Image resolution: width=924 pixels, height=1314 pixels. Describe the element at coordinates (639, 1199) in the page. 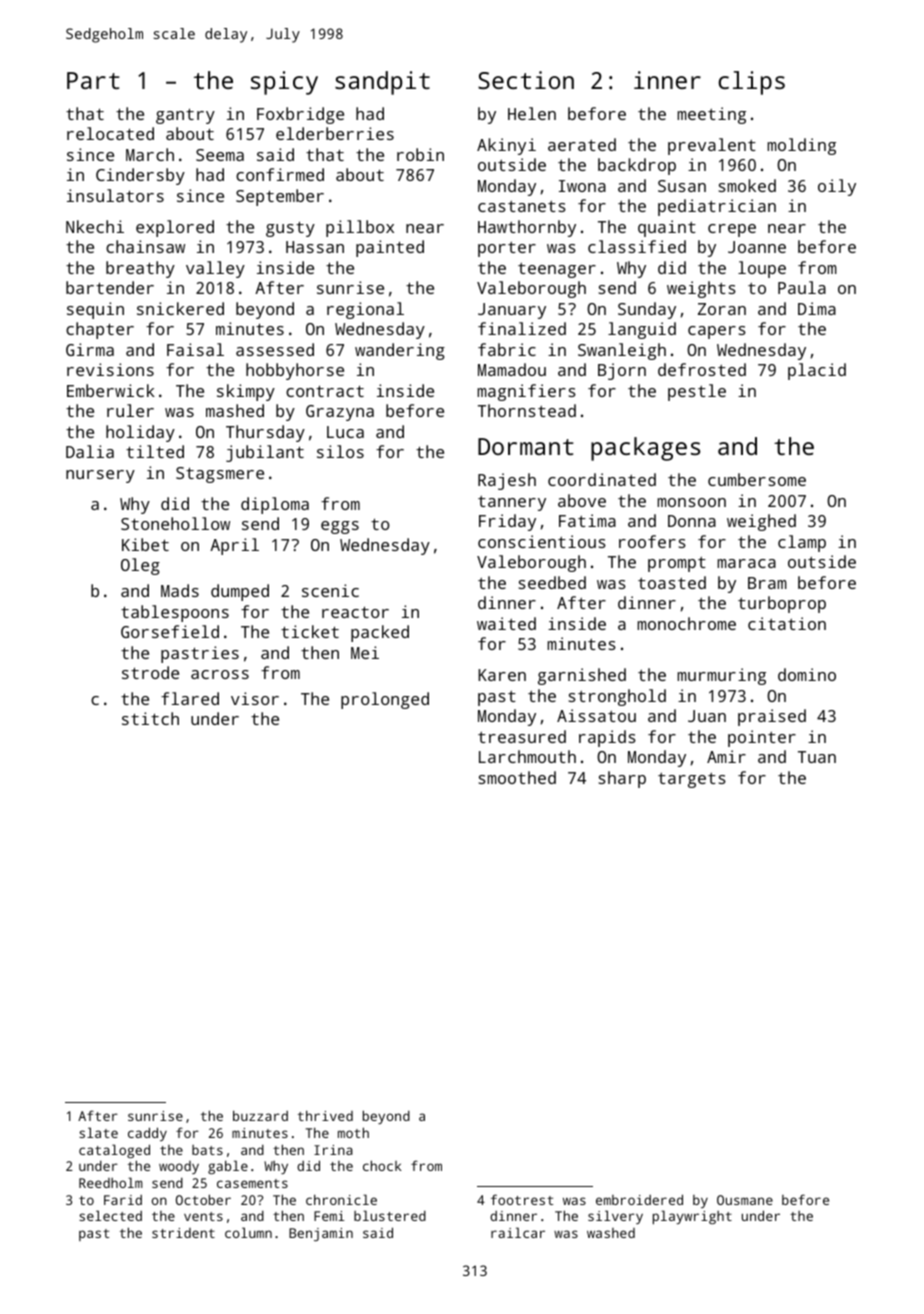

I see `embroidered` at that location.
